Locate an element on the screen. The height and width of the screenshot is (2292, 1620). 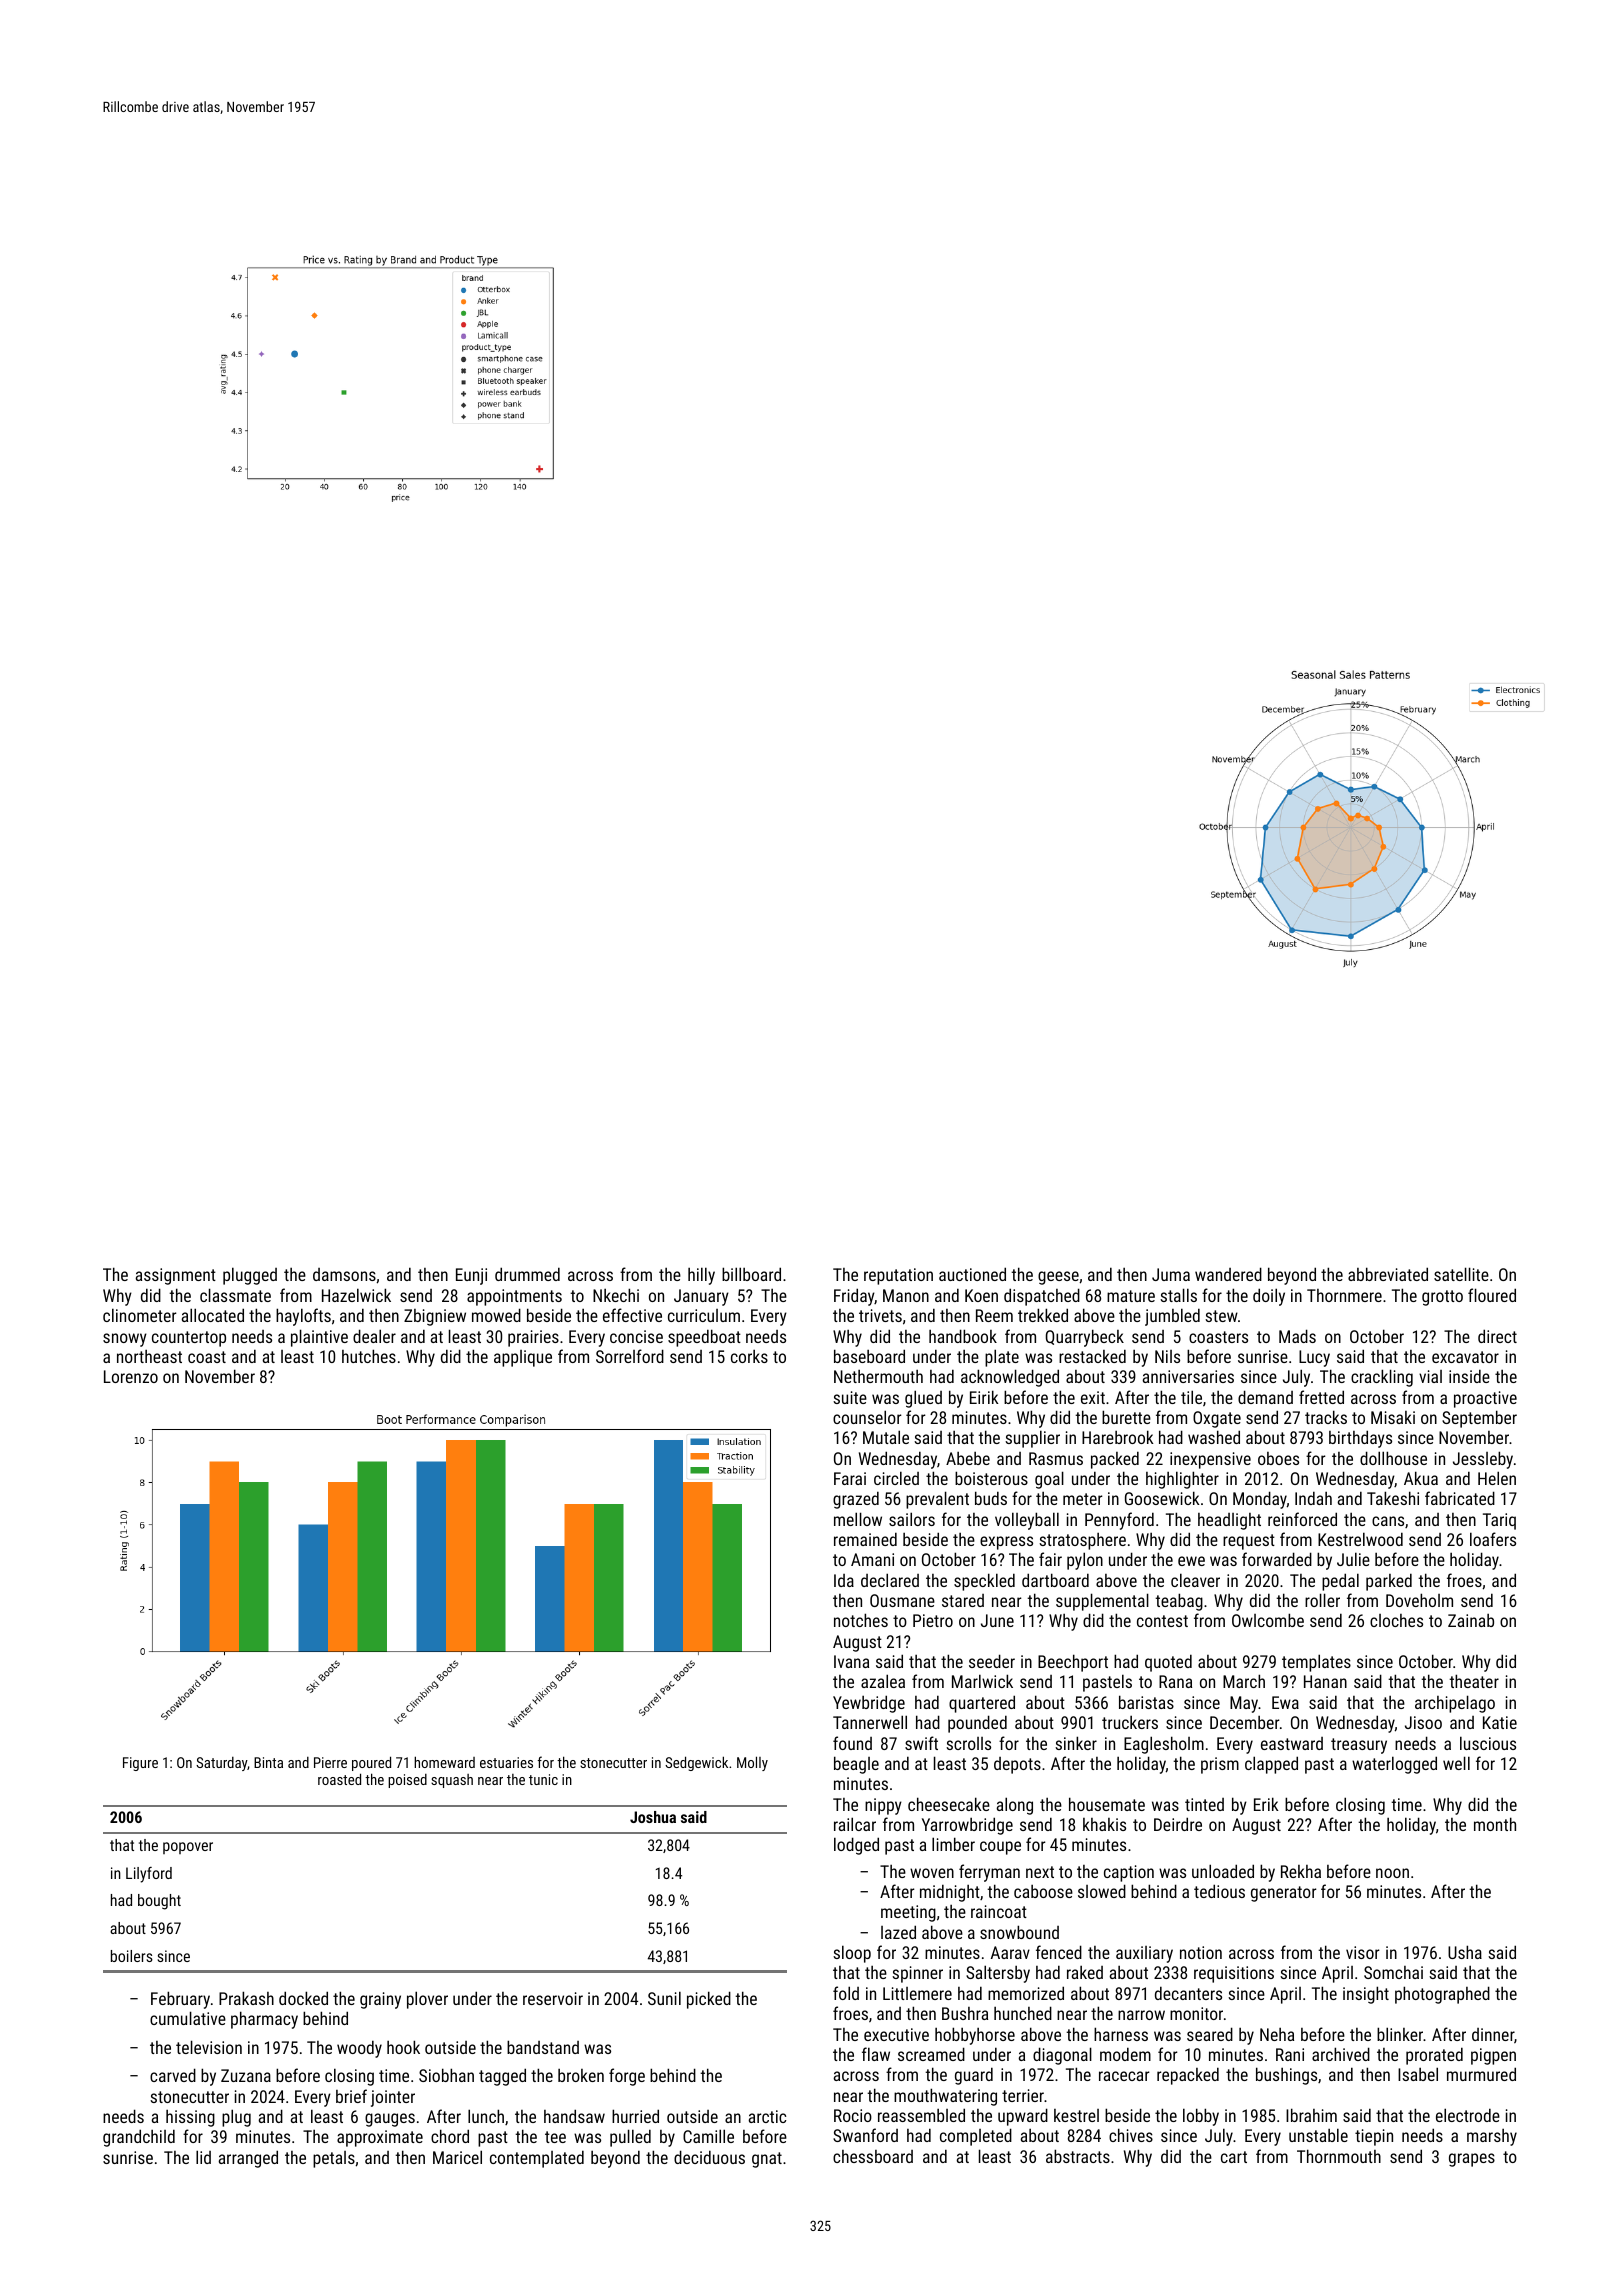
declared is located at coordinates (890, 1580).
